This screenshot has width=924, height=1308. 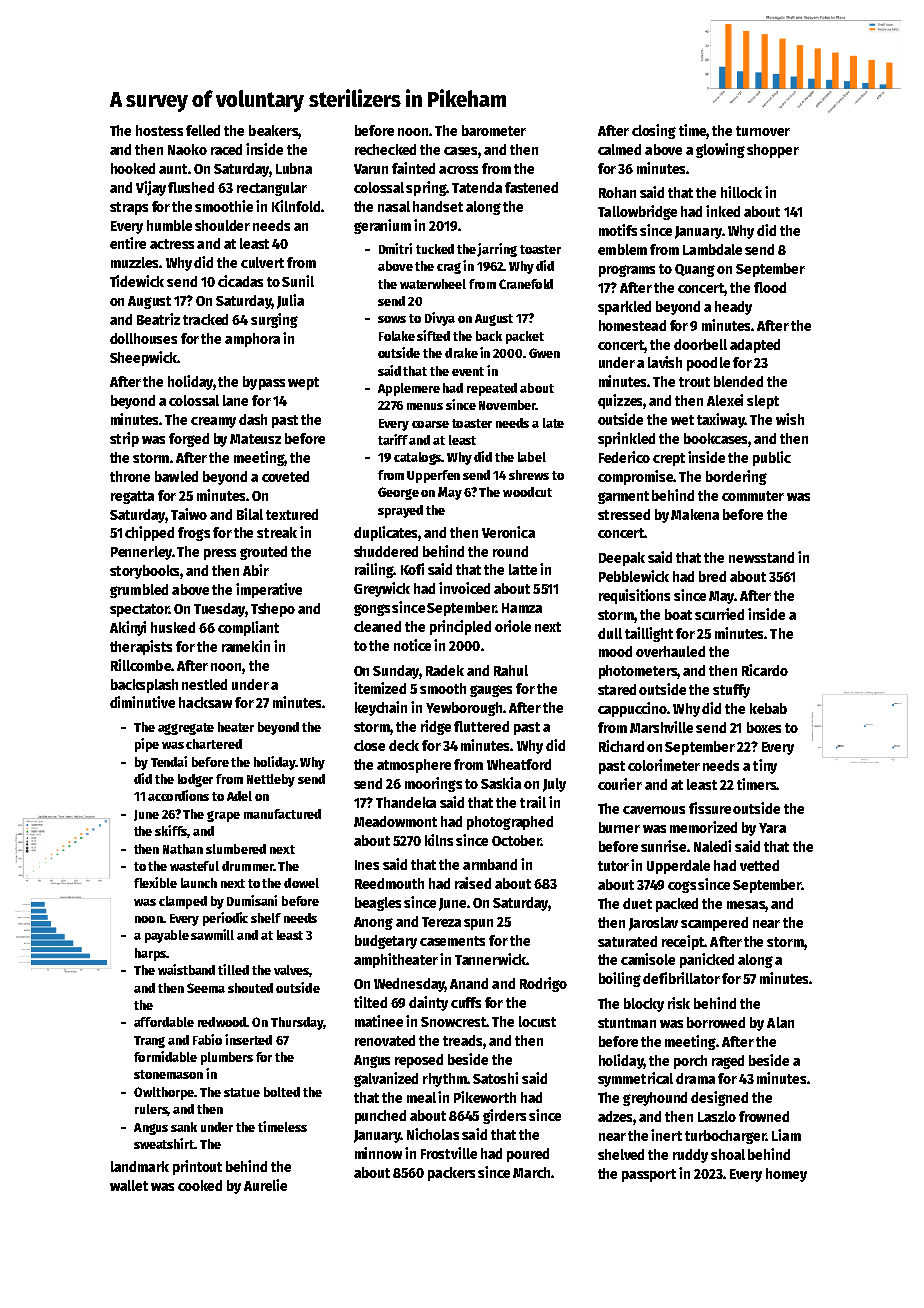 What do you see at coordinates (765, 670) in the screenshot?
I see `Ricardo` at bounding box center [765, 670].
